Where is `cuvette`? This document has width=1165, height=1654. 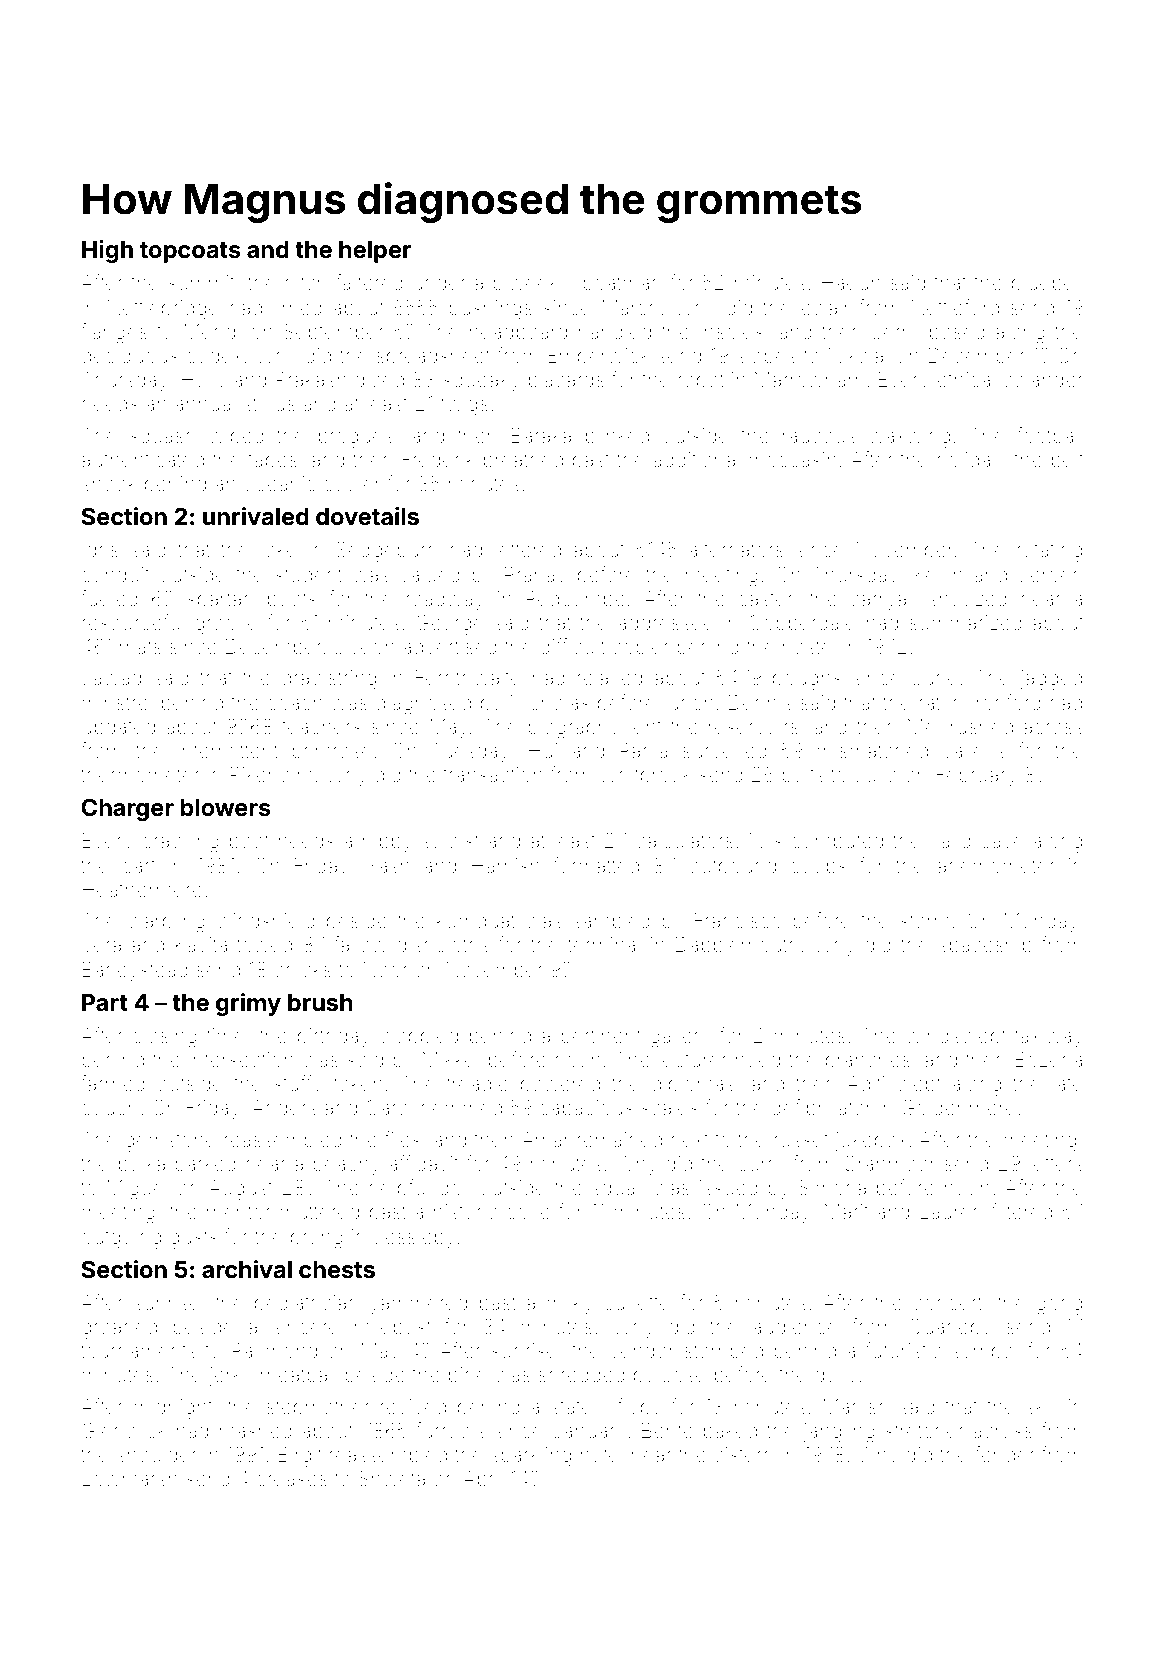 cuvette is located at coordinates (637, 1303).
